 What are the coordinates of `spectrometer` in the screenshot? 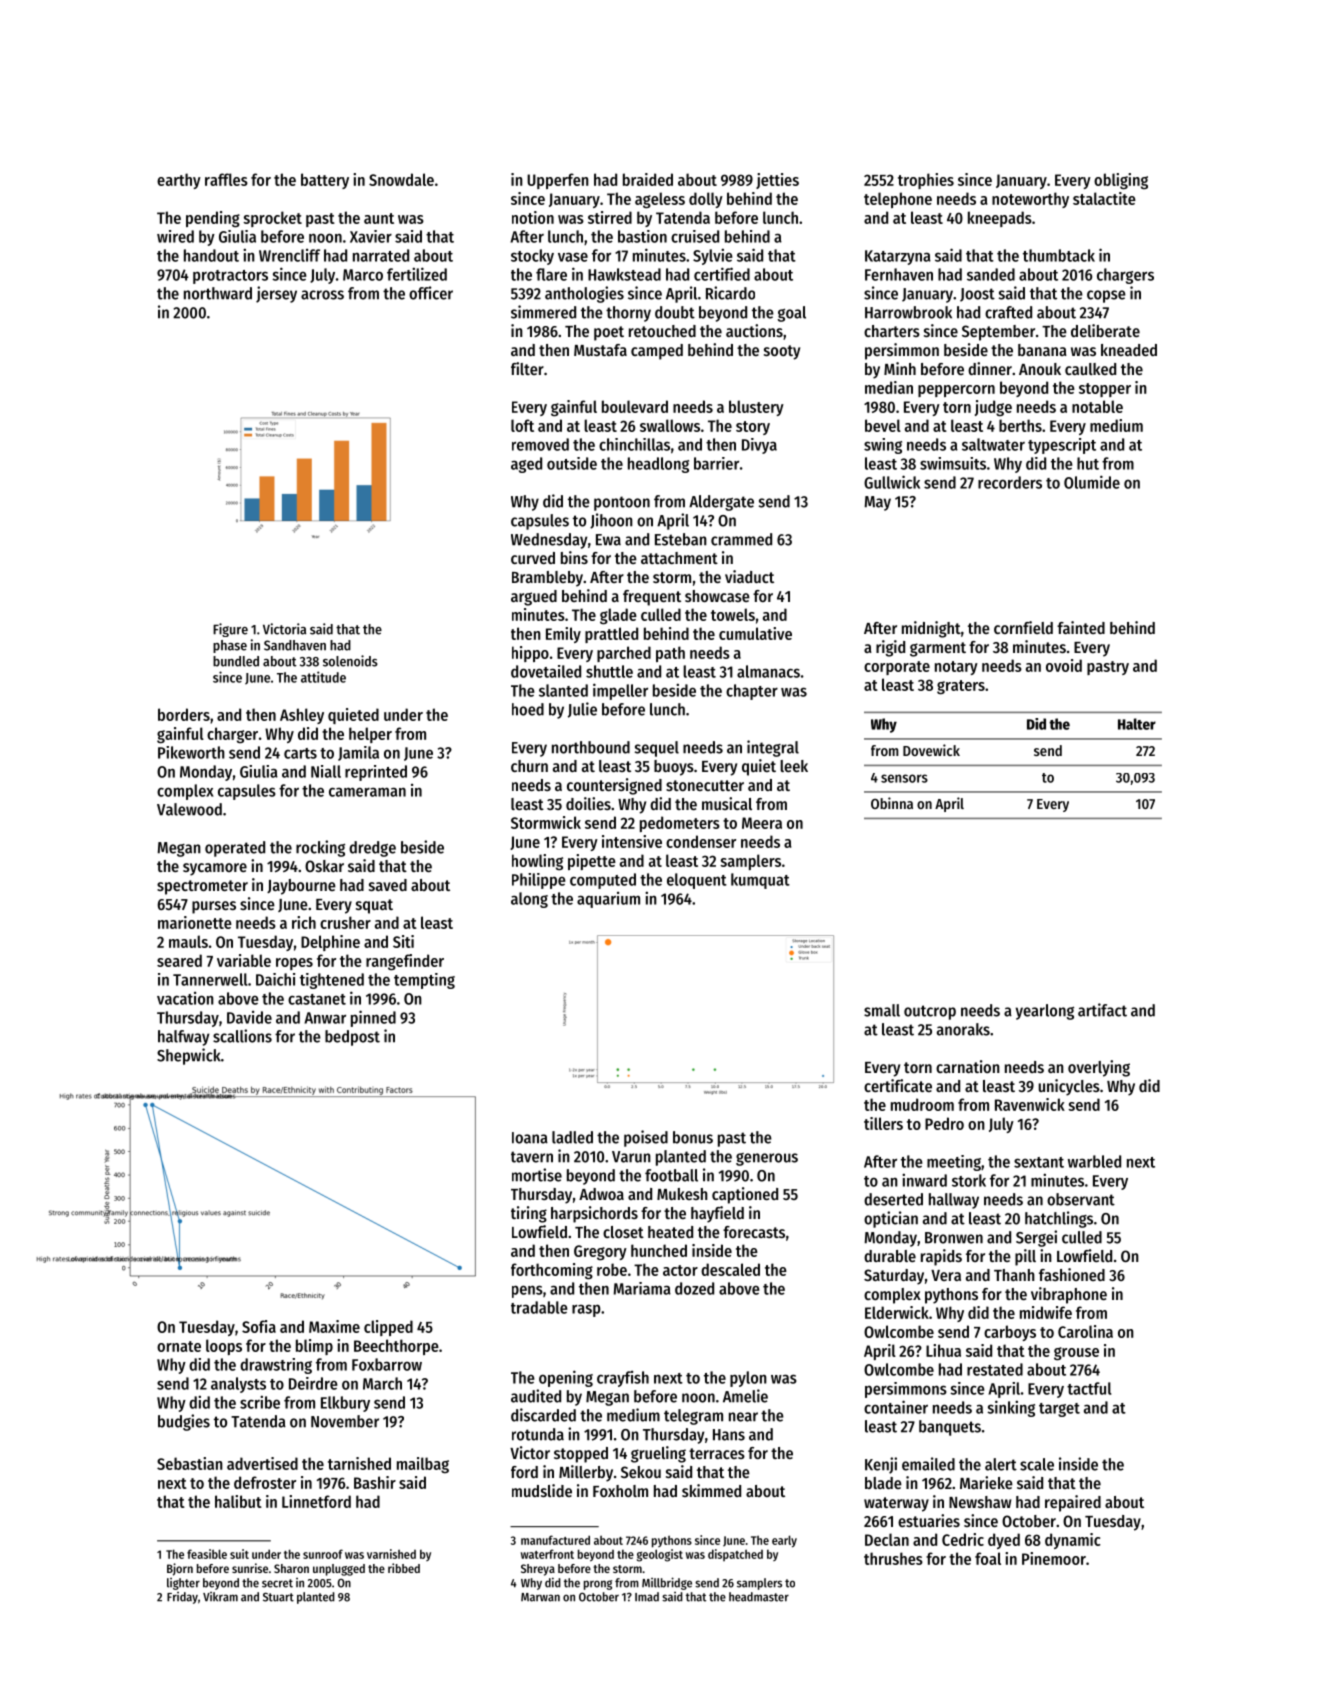 It's located at (202, 887).
